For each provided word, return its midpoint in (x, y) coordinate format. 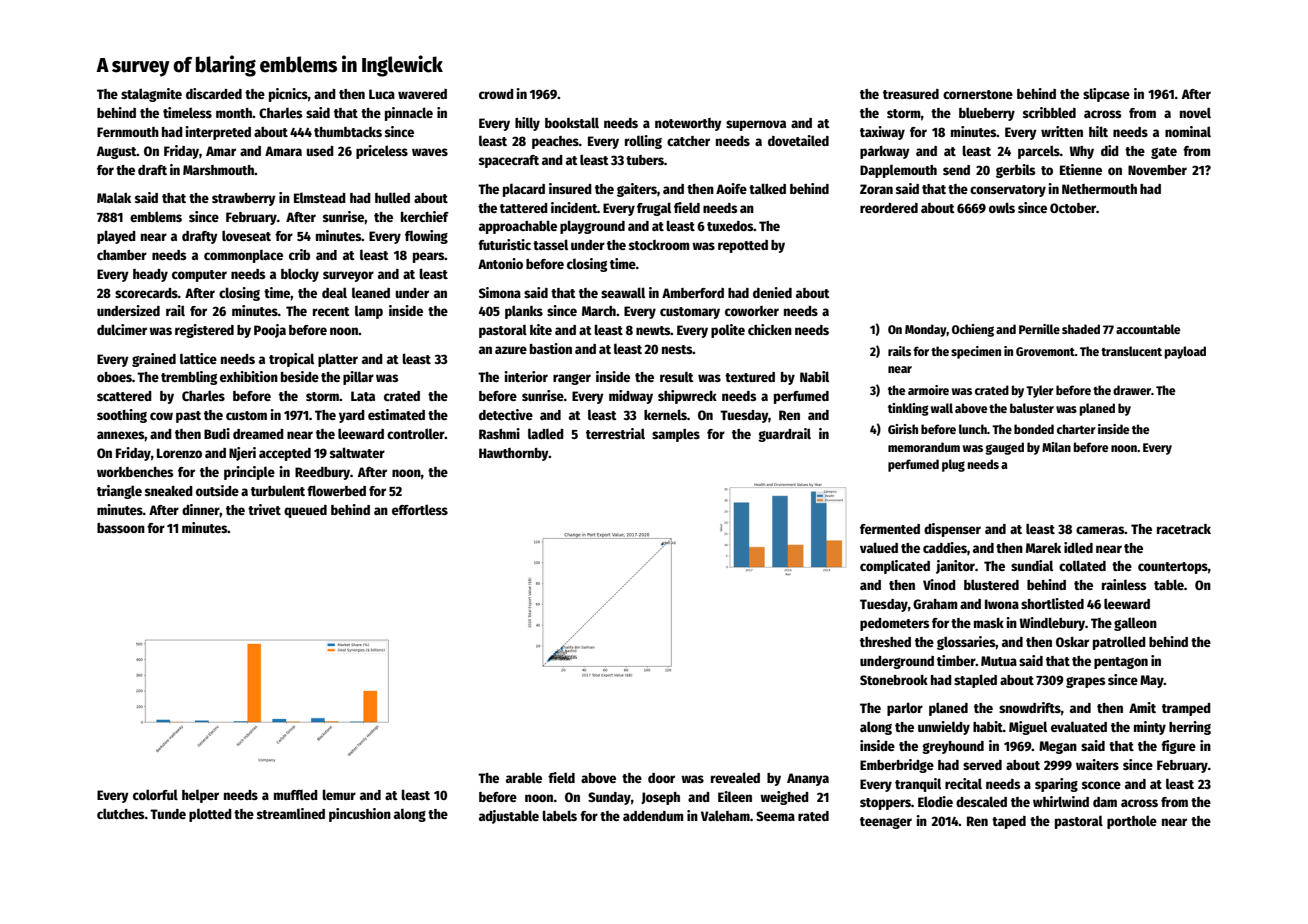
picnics (288, 95)
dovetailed (798, 140)
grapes (1085, 682)
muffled (296, 794)
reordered (889, 208)
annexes (121, 435)
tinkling (908, 409)
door (661, 778)
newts (653, 330)
